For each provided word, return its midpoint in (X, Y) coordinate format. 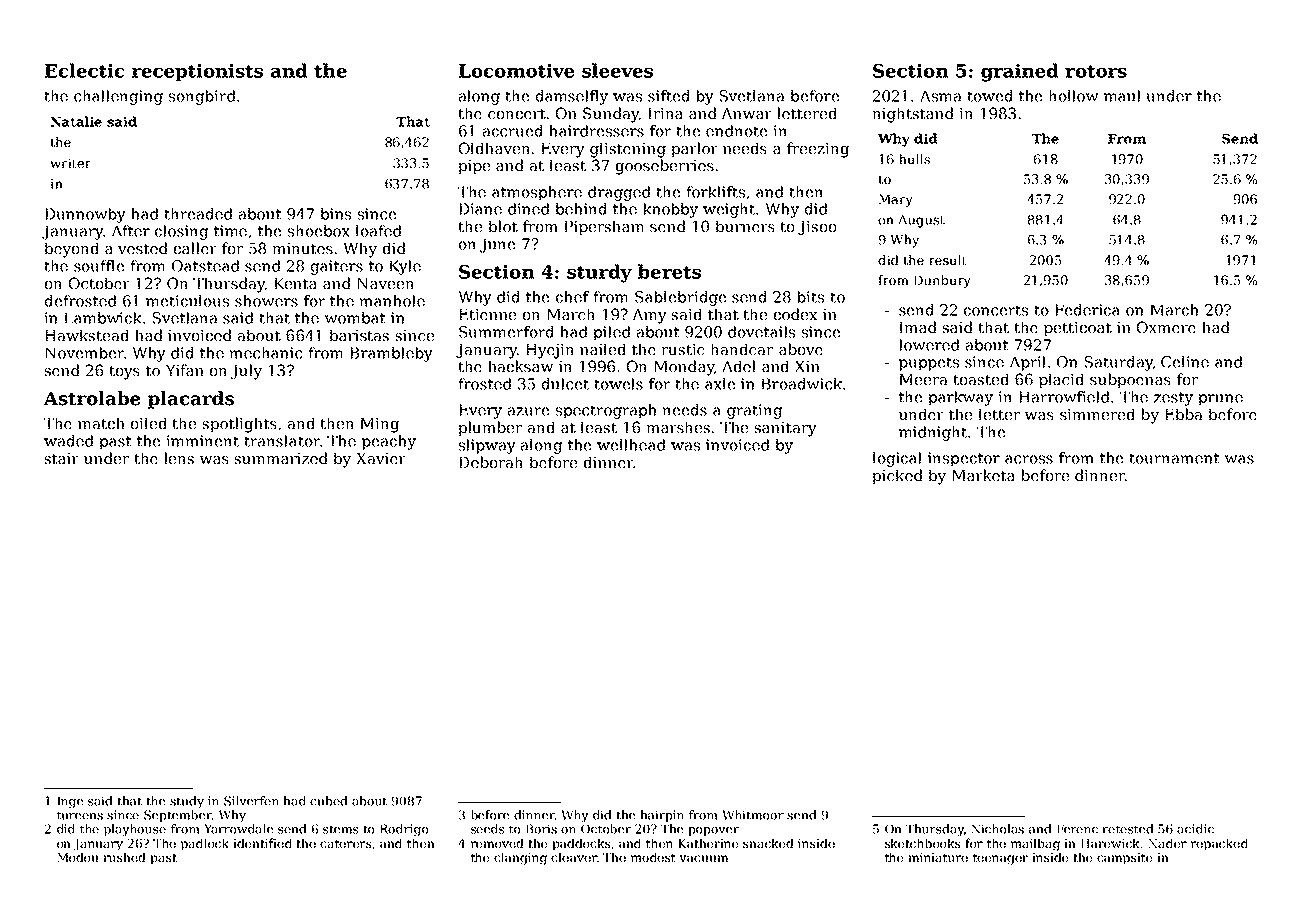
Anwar (747, 113)
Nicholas (997, 829)
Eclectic (84, 70)
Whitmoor (753, 815)
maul (1122, 96)
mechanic (266, 353)
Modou (77, 857)
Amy (650, 316)
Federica (1087, 310)
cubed (328, 801)
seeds (487, 829)
